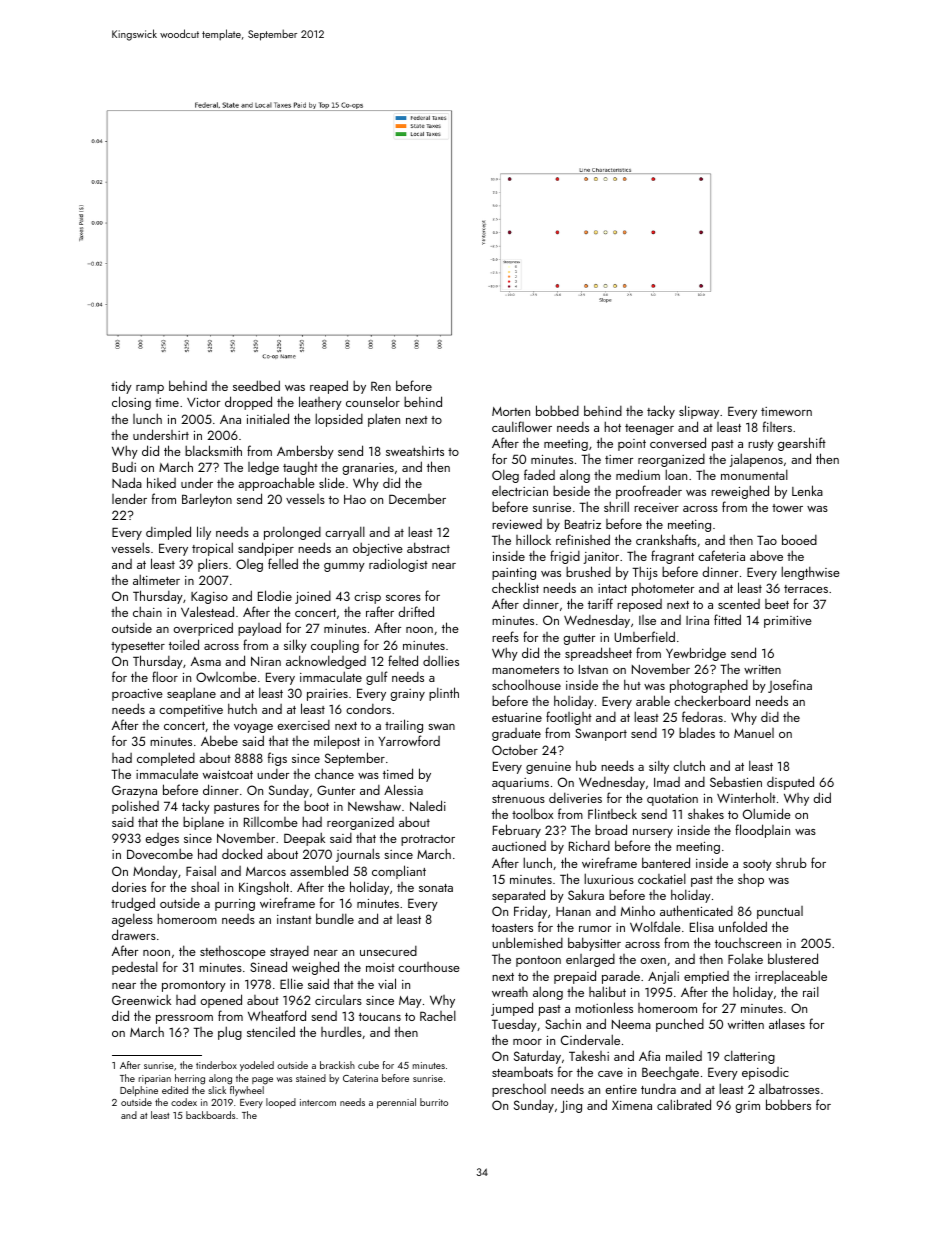 This screenshot has height=1233, width=952. What do you see at coordinates (137, 695) in the screenshot?
I see `proactive` at bounding box center [137, 695].
